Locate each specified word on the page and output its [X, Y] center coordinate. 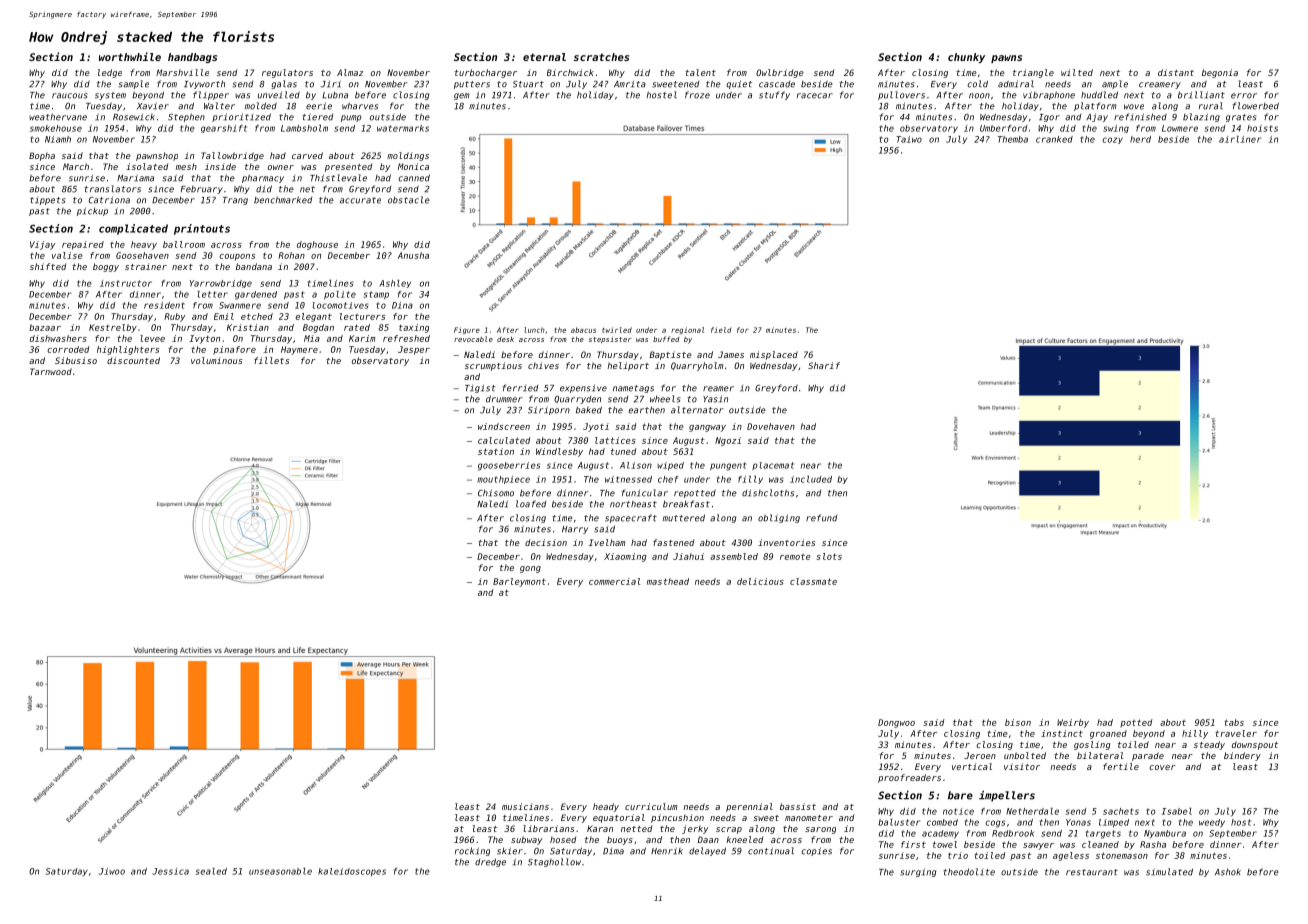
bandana [254, 266]
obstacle [409, 200]
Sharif [824, 365]
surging [918, 872]
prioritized [241, 117]
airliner [1240, 139]
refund [821, 518]
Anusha [413, 255]
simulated [1169, 872]
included [811, 479]
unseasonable [280, 871]
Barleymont [519, 582]
